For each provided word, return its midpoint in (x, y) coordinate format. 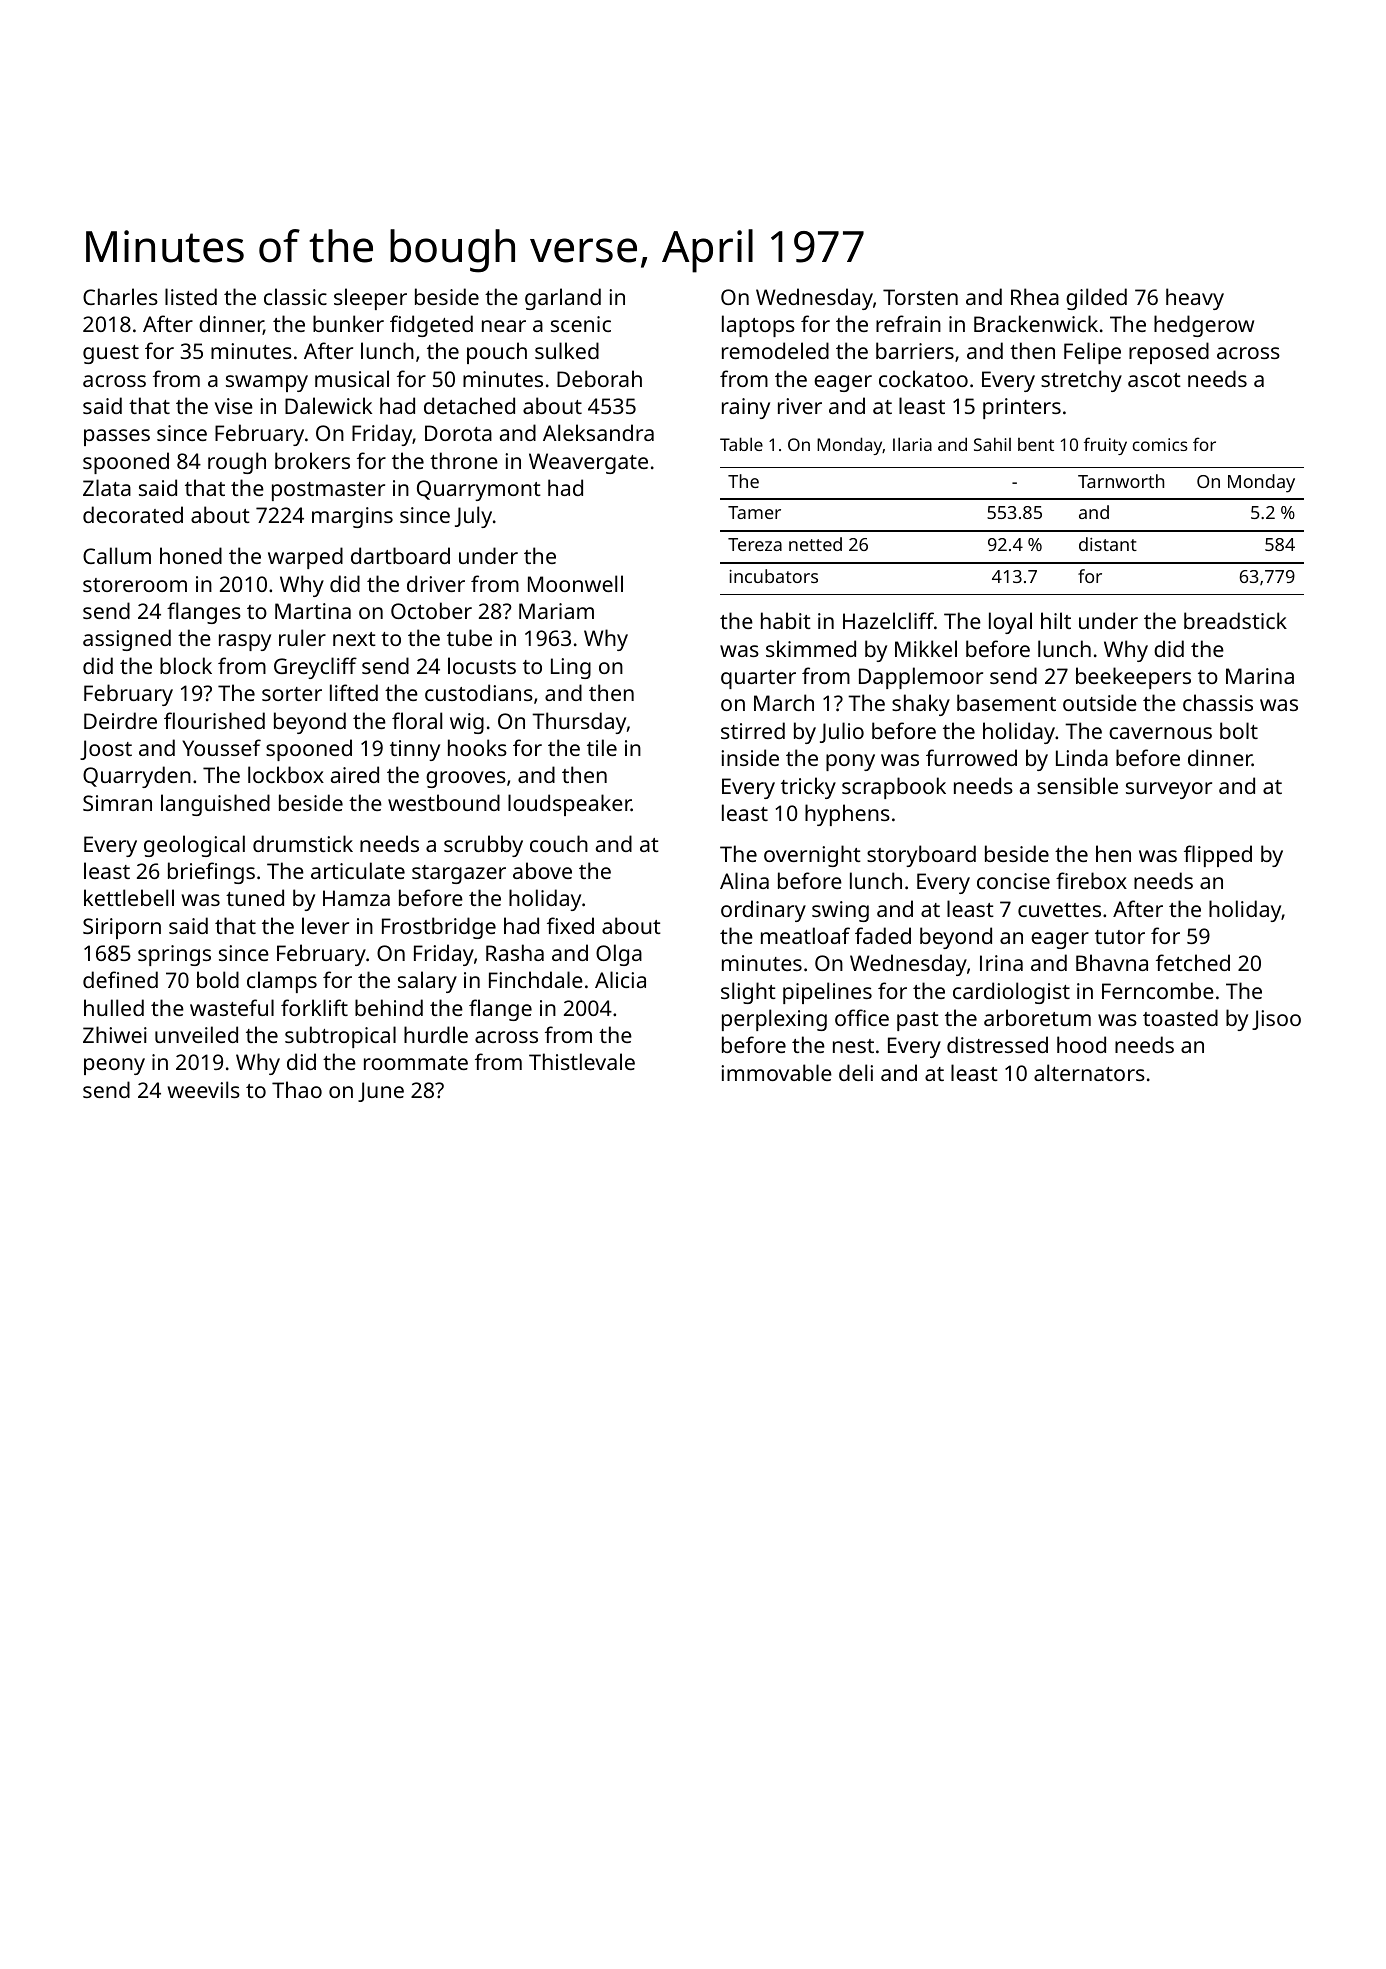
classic (295, 296)
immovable (776, 1072)
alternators (1089, 1072)
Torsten (920, 297)
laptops (758, 326)
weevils (204, 1089)
